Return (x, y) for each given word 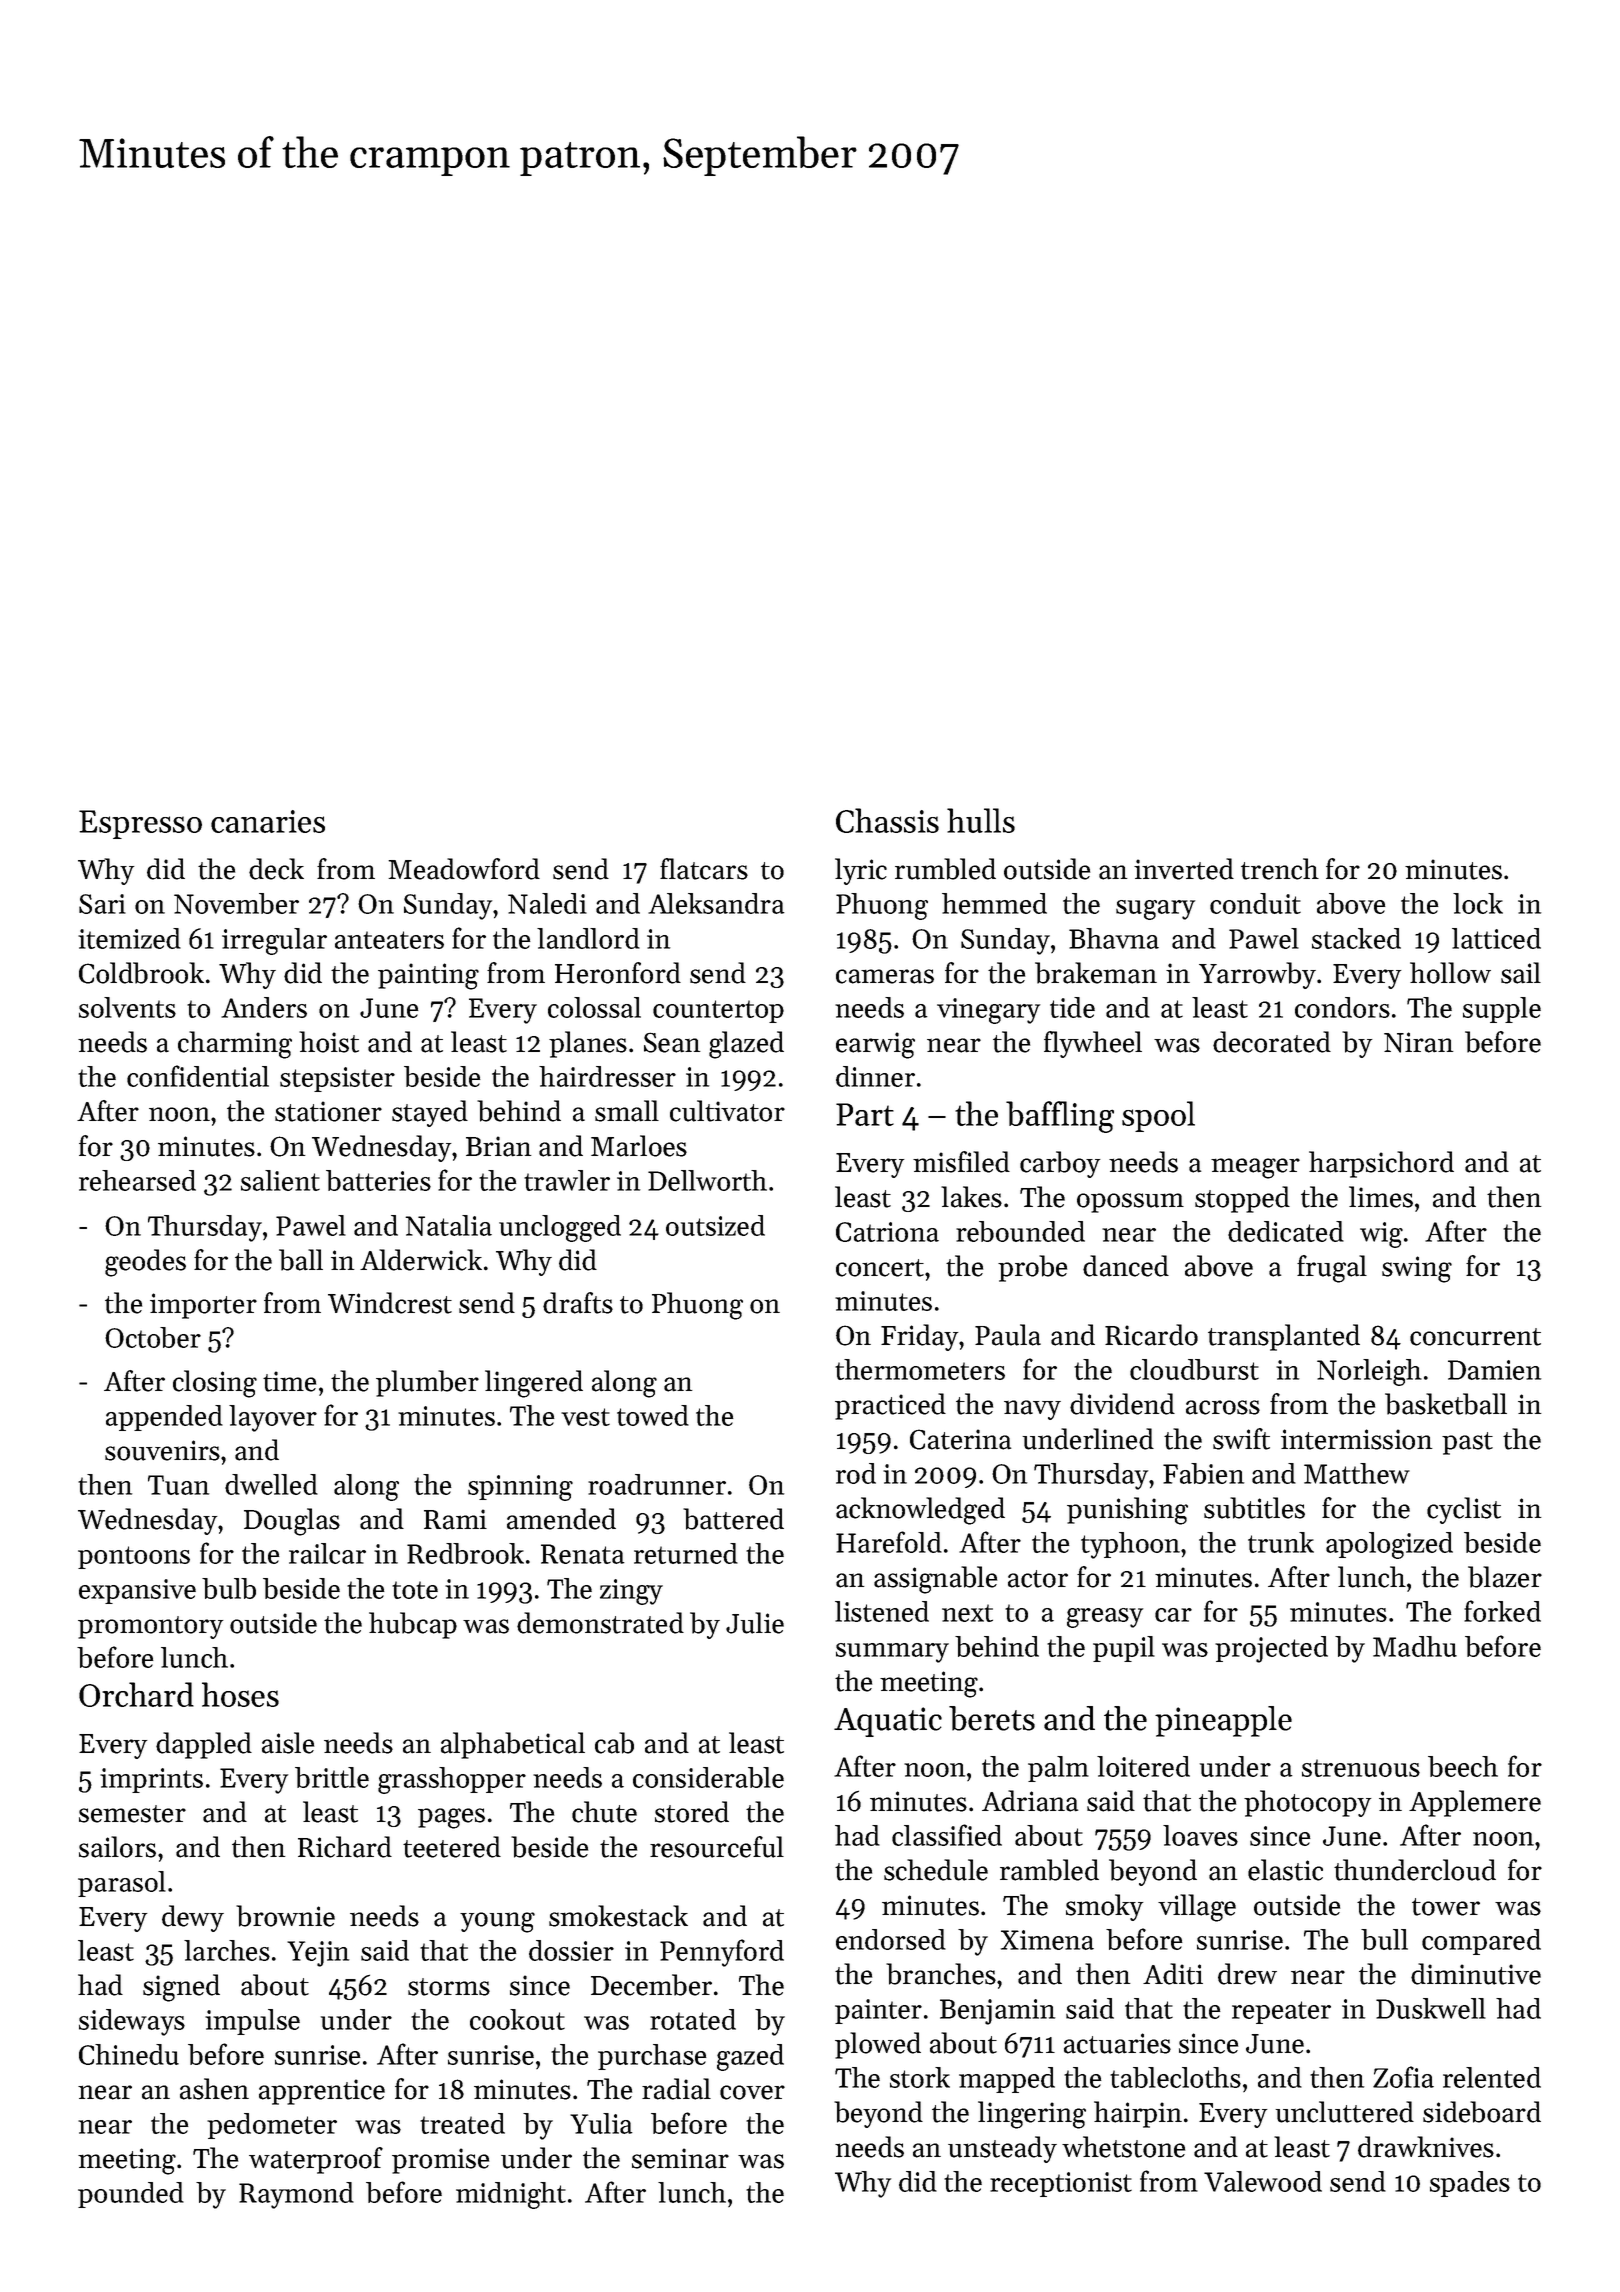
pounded (131, 2195)
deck (276, 869)
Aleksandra (716, 903)
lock (1478, 903)
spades (1470, 2184)
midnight (511, 2195)
